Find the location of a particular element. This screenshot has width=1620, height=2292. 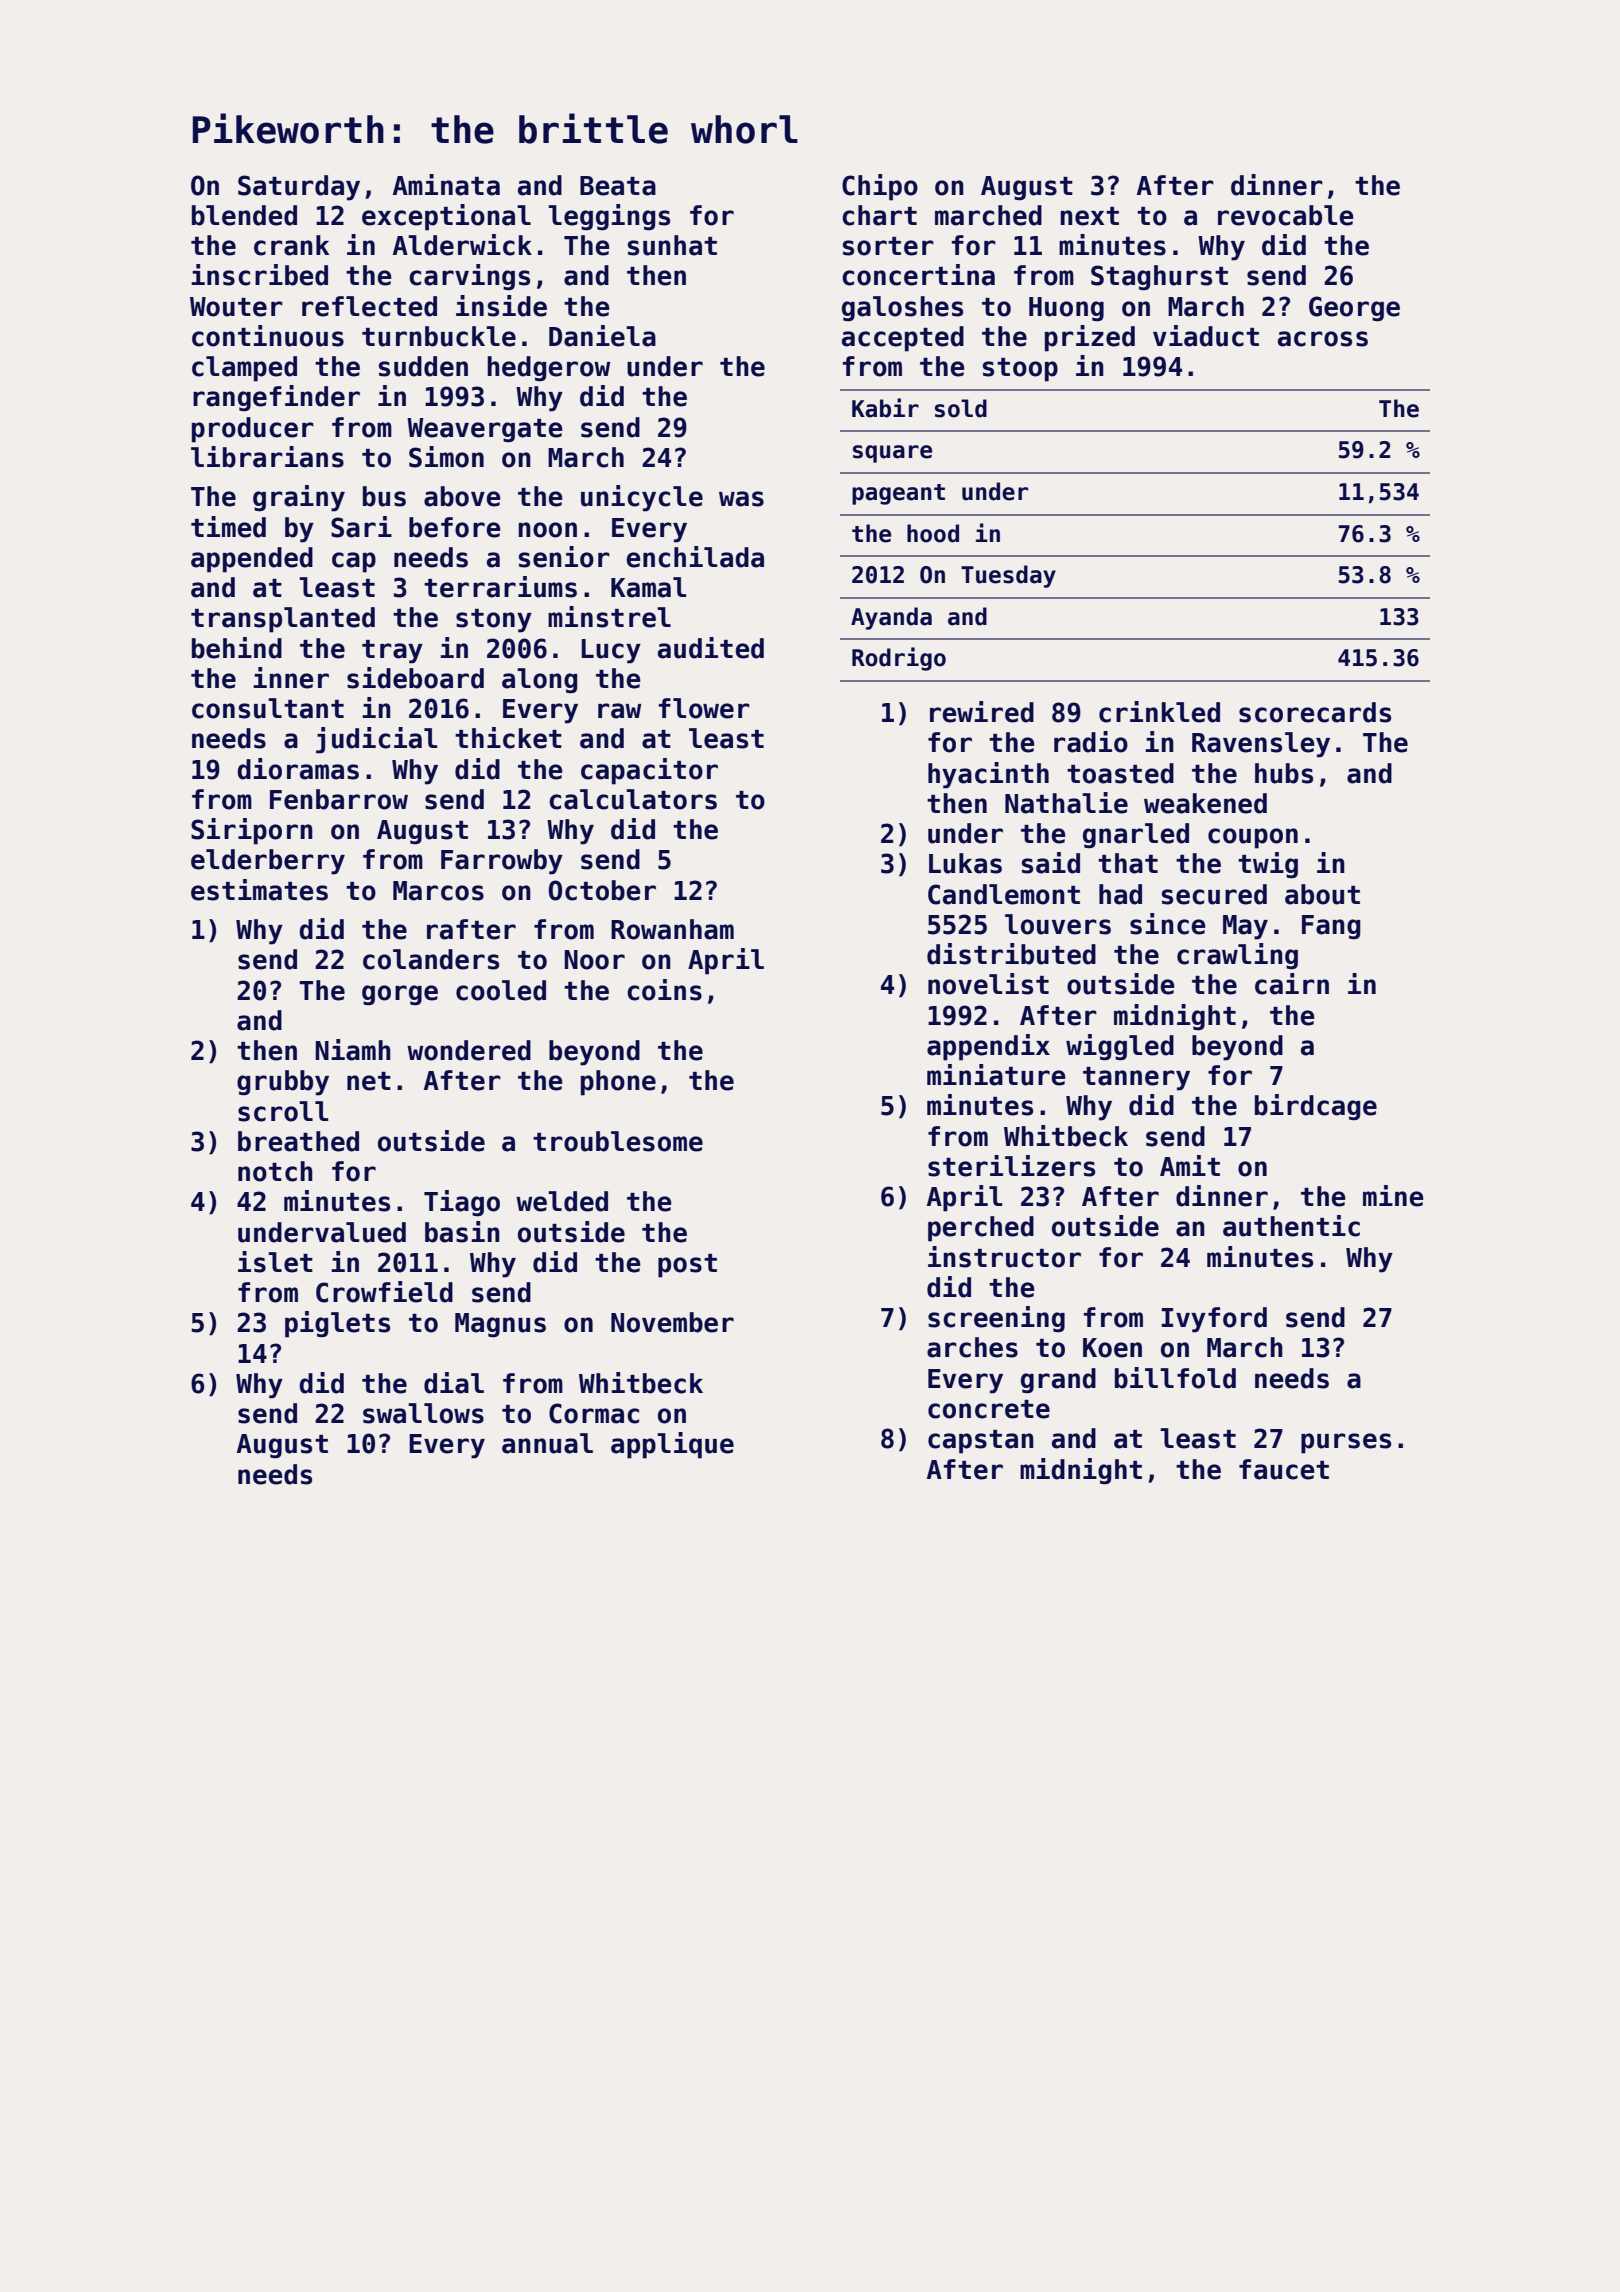

blended is located at coordinates (244, 215).
